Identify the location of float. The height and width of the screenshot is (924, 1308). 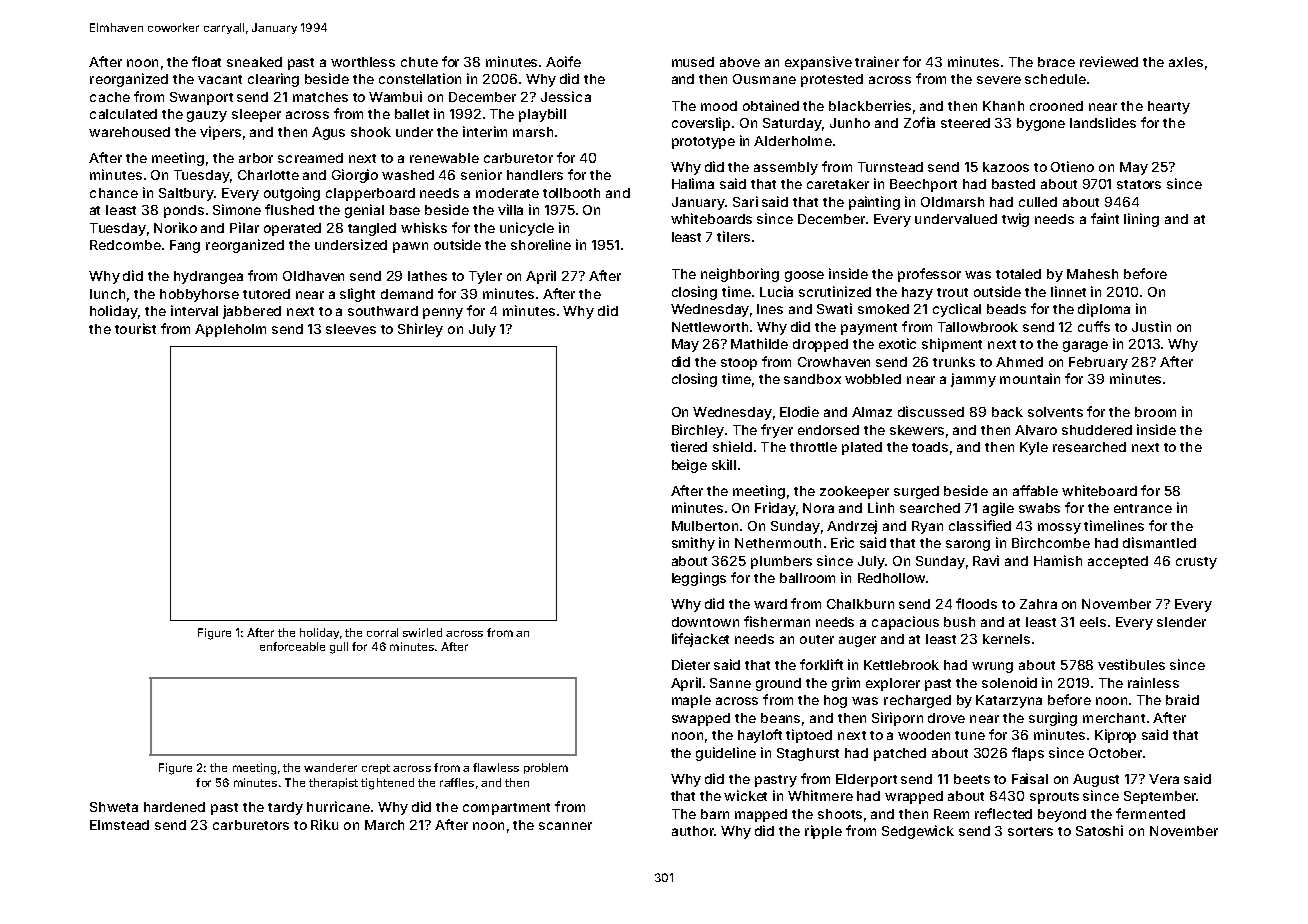
(206, 61).
